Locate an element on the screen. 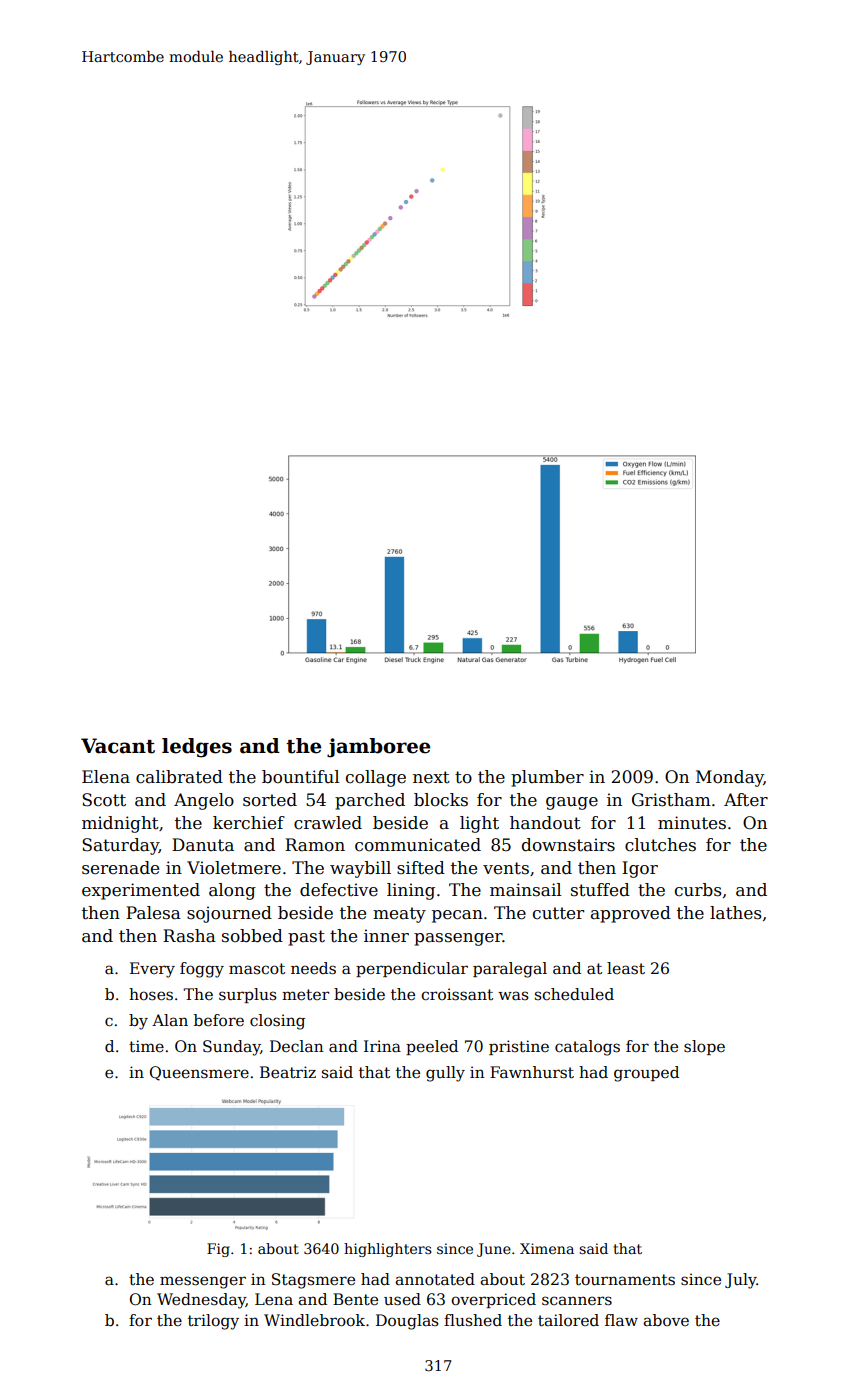 The width and height of the screenshot is (849, 1400). trilogy is located at coordinates (213, 1322).
